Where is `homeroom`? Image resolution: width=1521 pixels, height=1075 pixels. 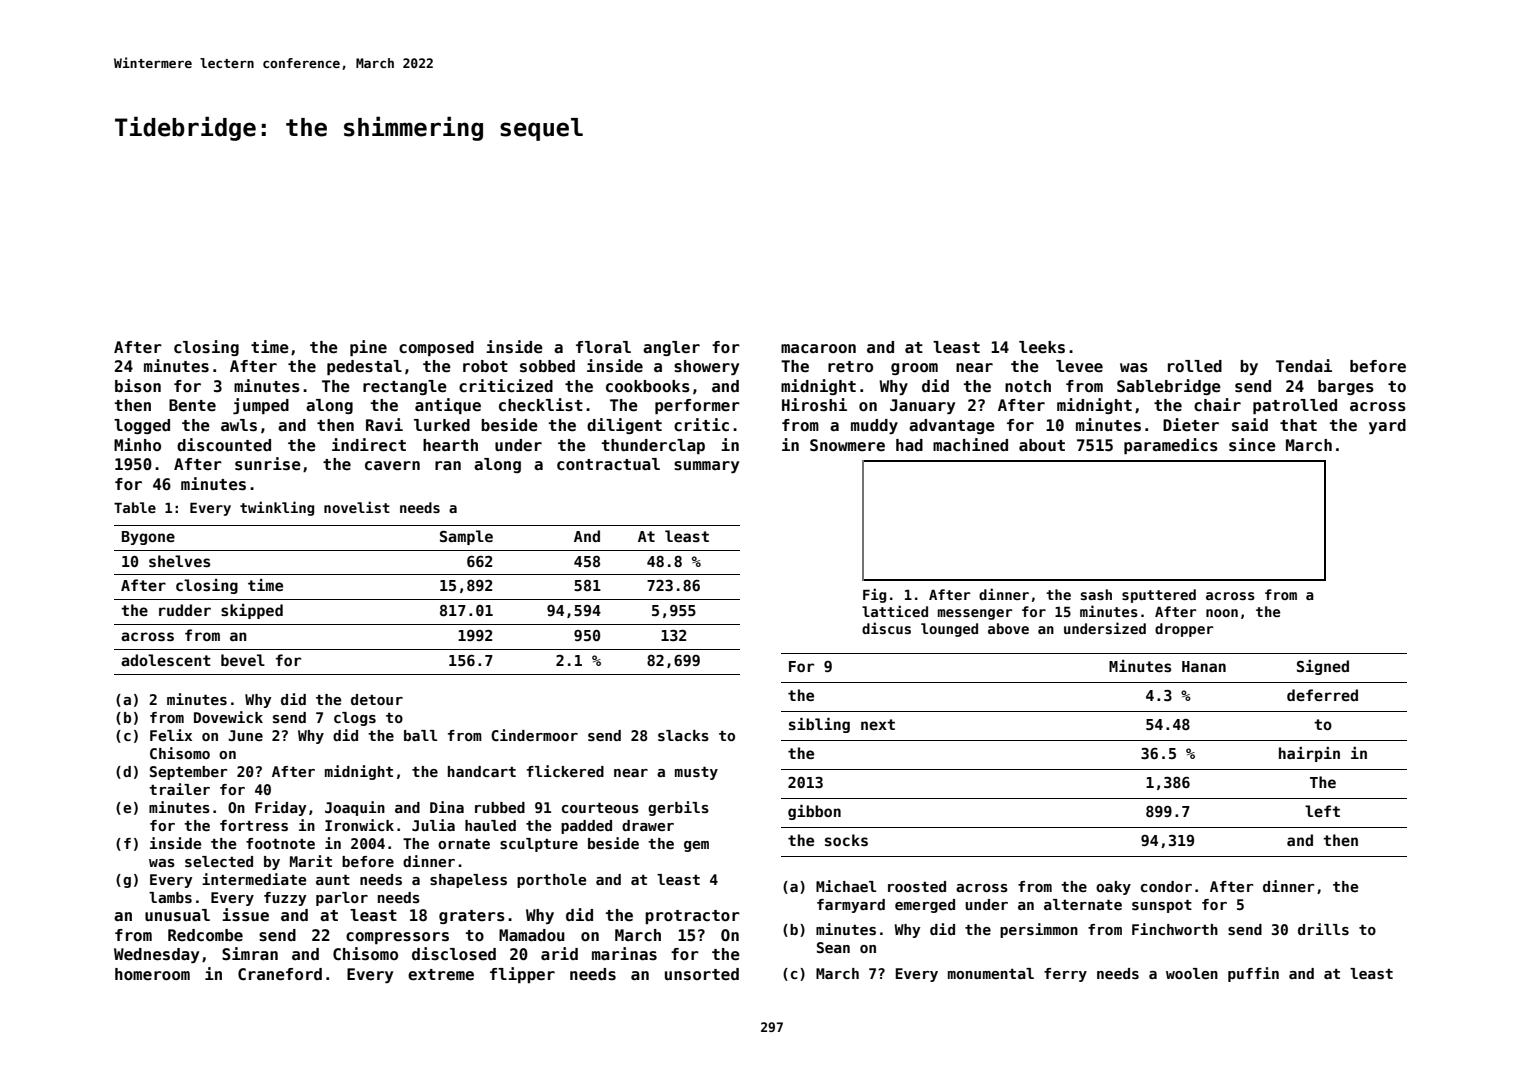 homeroom is located at coordinates (152, 974).
